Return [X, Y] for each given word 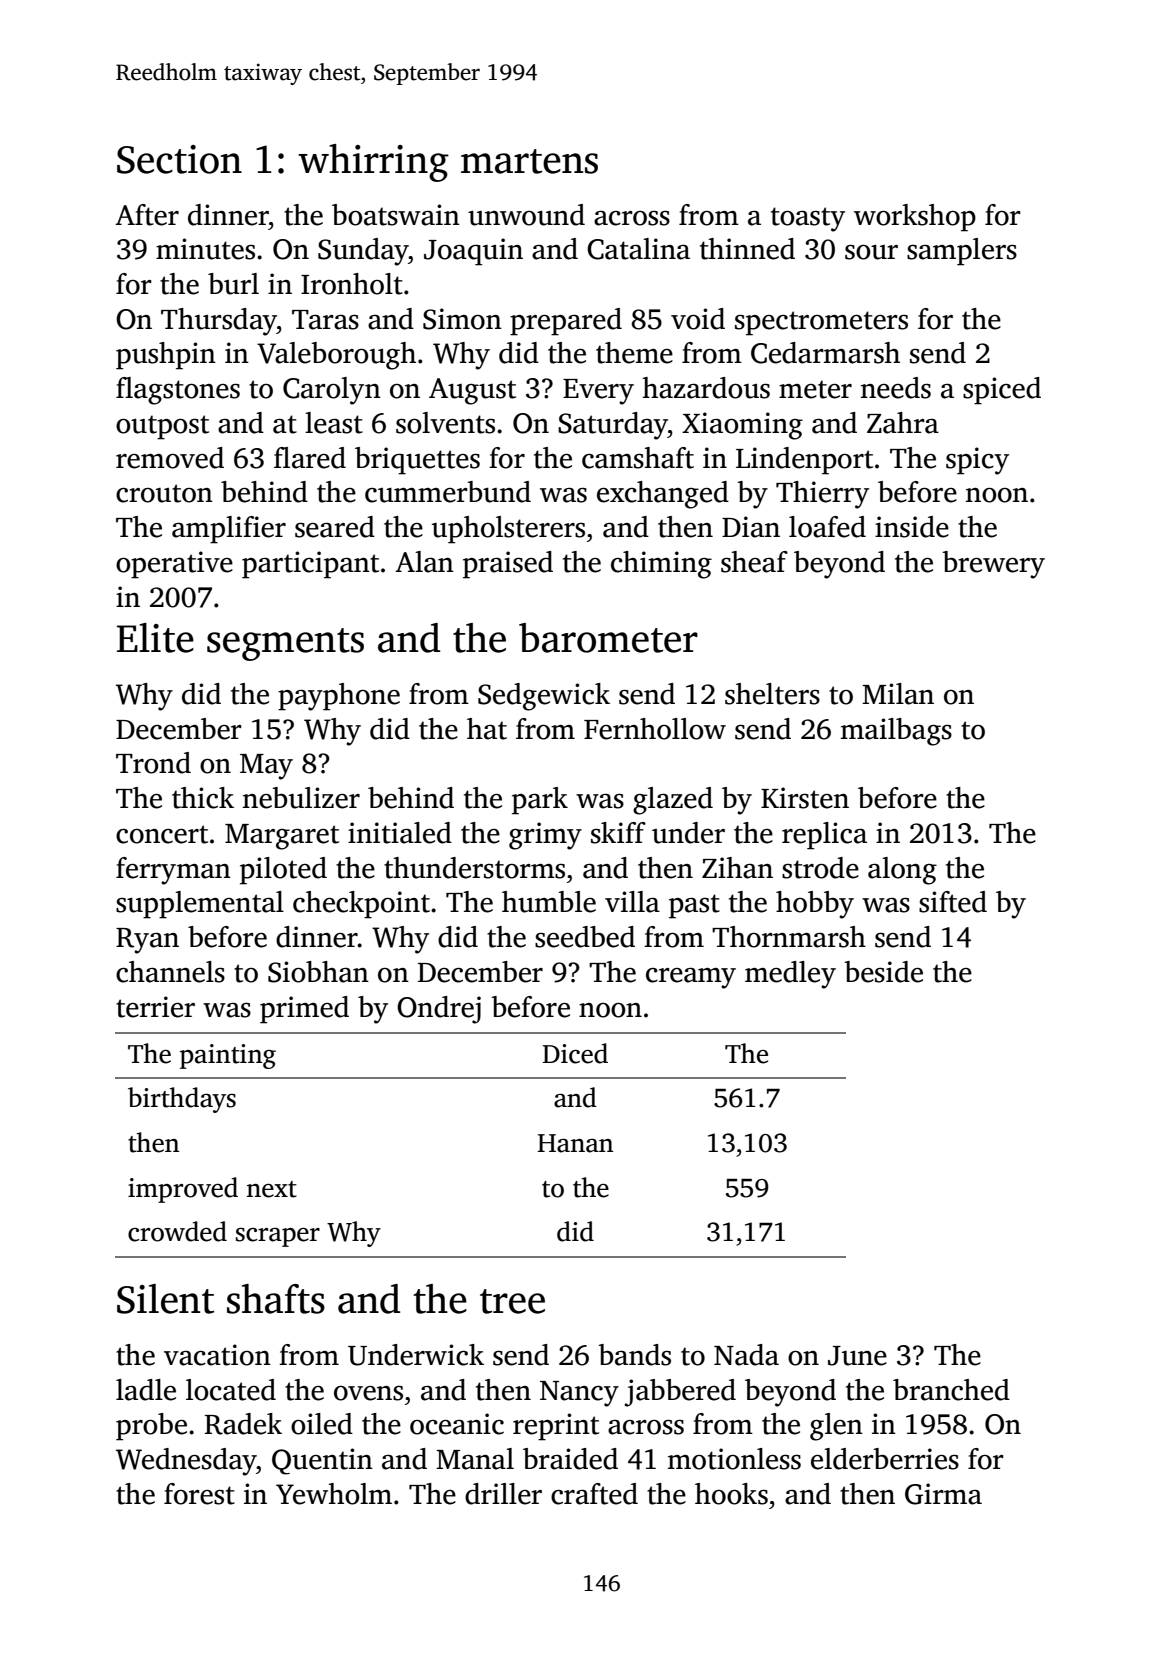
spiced [1002, 391]
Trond [153, 763]
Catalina [638, 249]
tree [512, 1301]
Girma [943, 1494]
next [272, 1189]
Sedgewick [544, 697]
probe [151, 1427]
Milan [898, 694]
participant [310, 565]
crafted [594, 1494]
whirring [373, 163]
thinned [747, 249]
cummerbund [448, 492]
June [857, 1356]
